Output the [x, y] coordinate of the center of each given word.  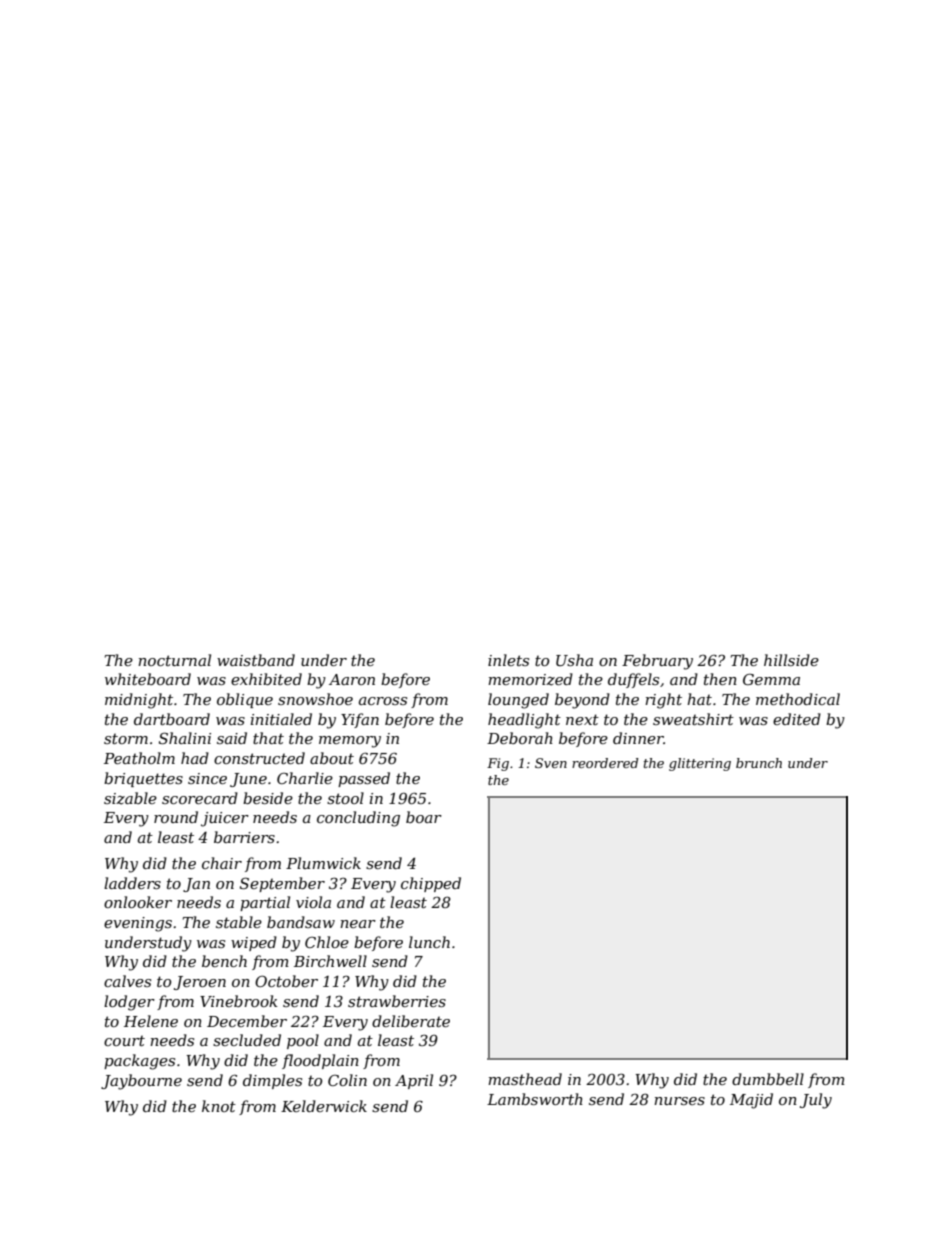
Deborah [520, 738]
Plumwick [323, 863]
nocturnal [174, 660]
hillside [791, 660]
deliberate [411, 1021]
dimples [272, 1081]
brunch [759, 763]
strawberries [397, 1001]
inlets [508, 660]
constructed [259, 758]
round [176, 817]
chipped [431, 884]
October [286, 981]
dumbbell [768, 1079]
